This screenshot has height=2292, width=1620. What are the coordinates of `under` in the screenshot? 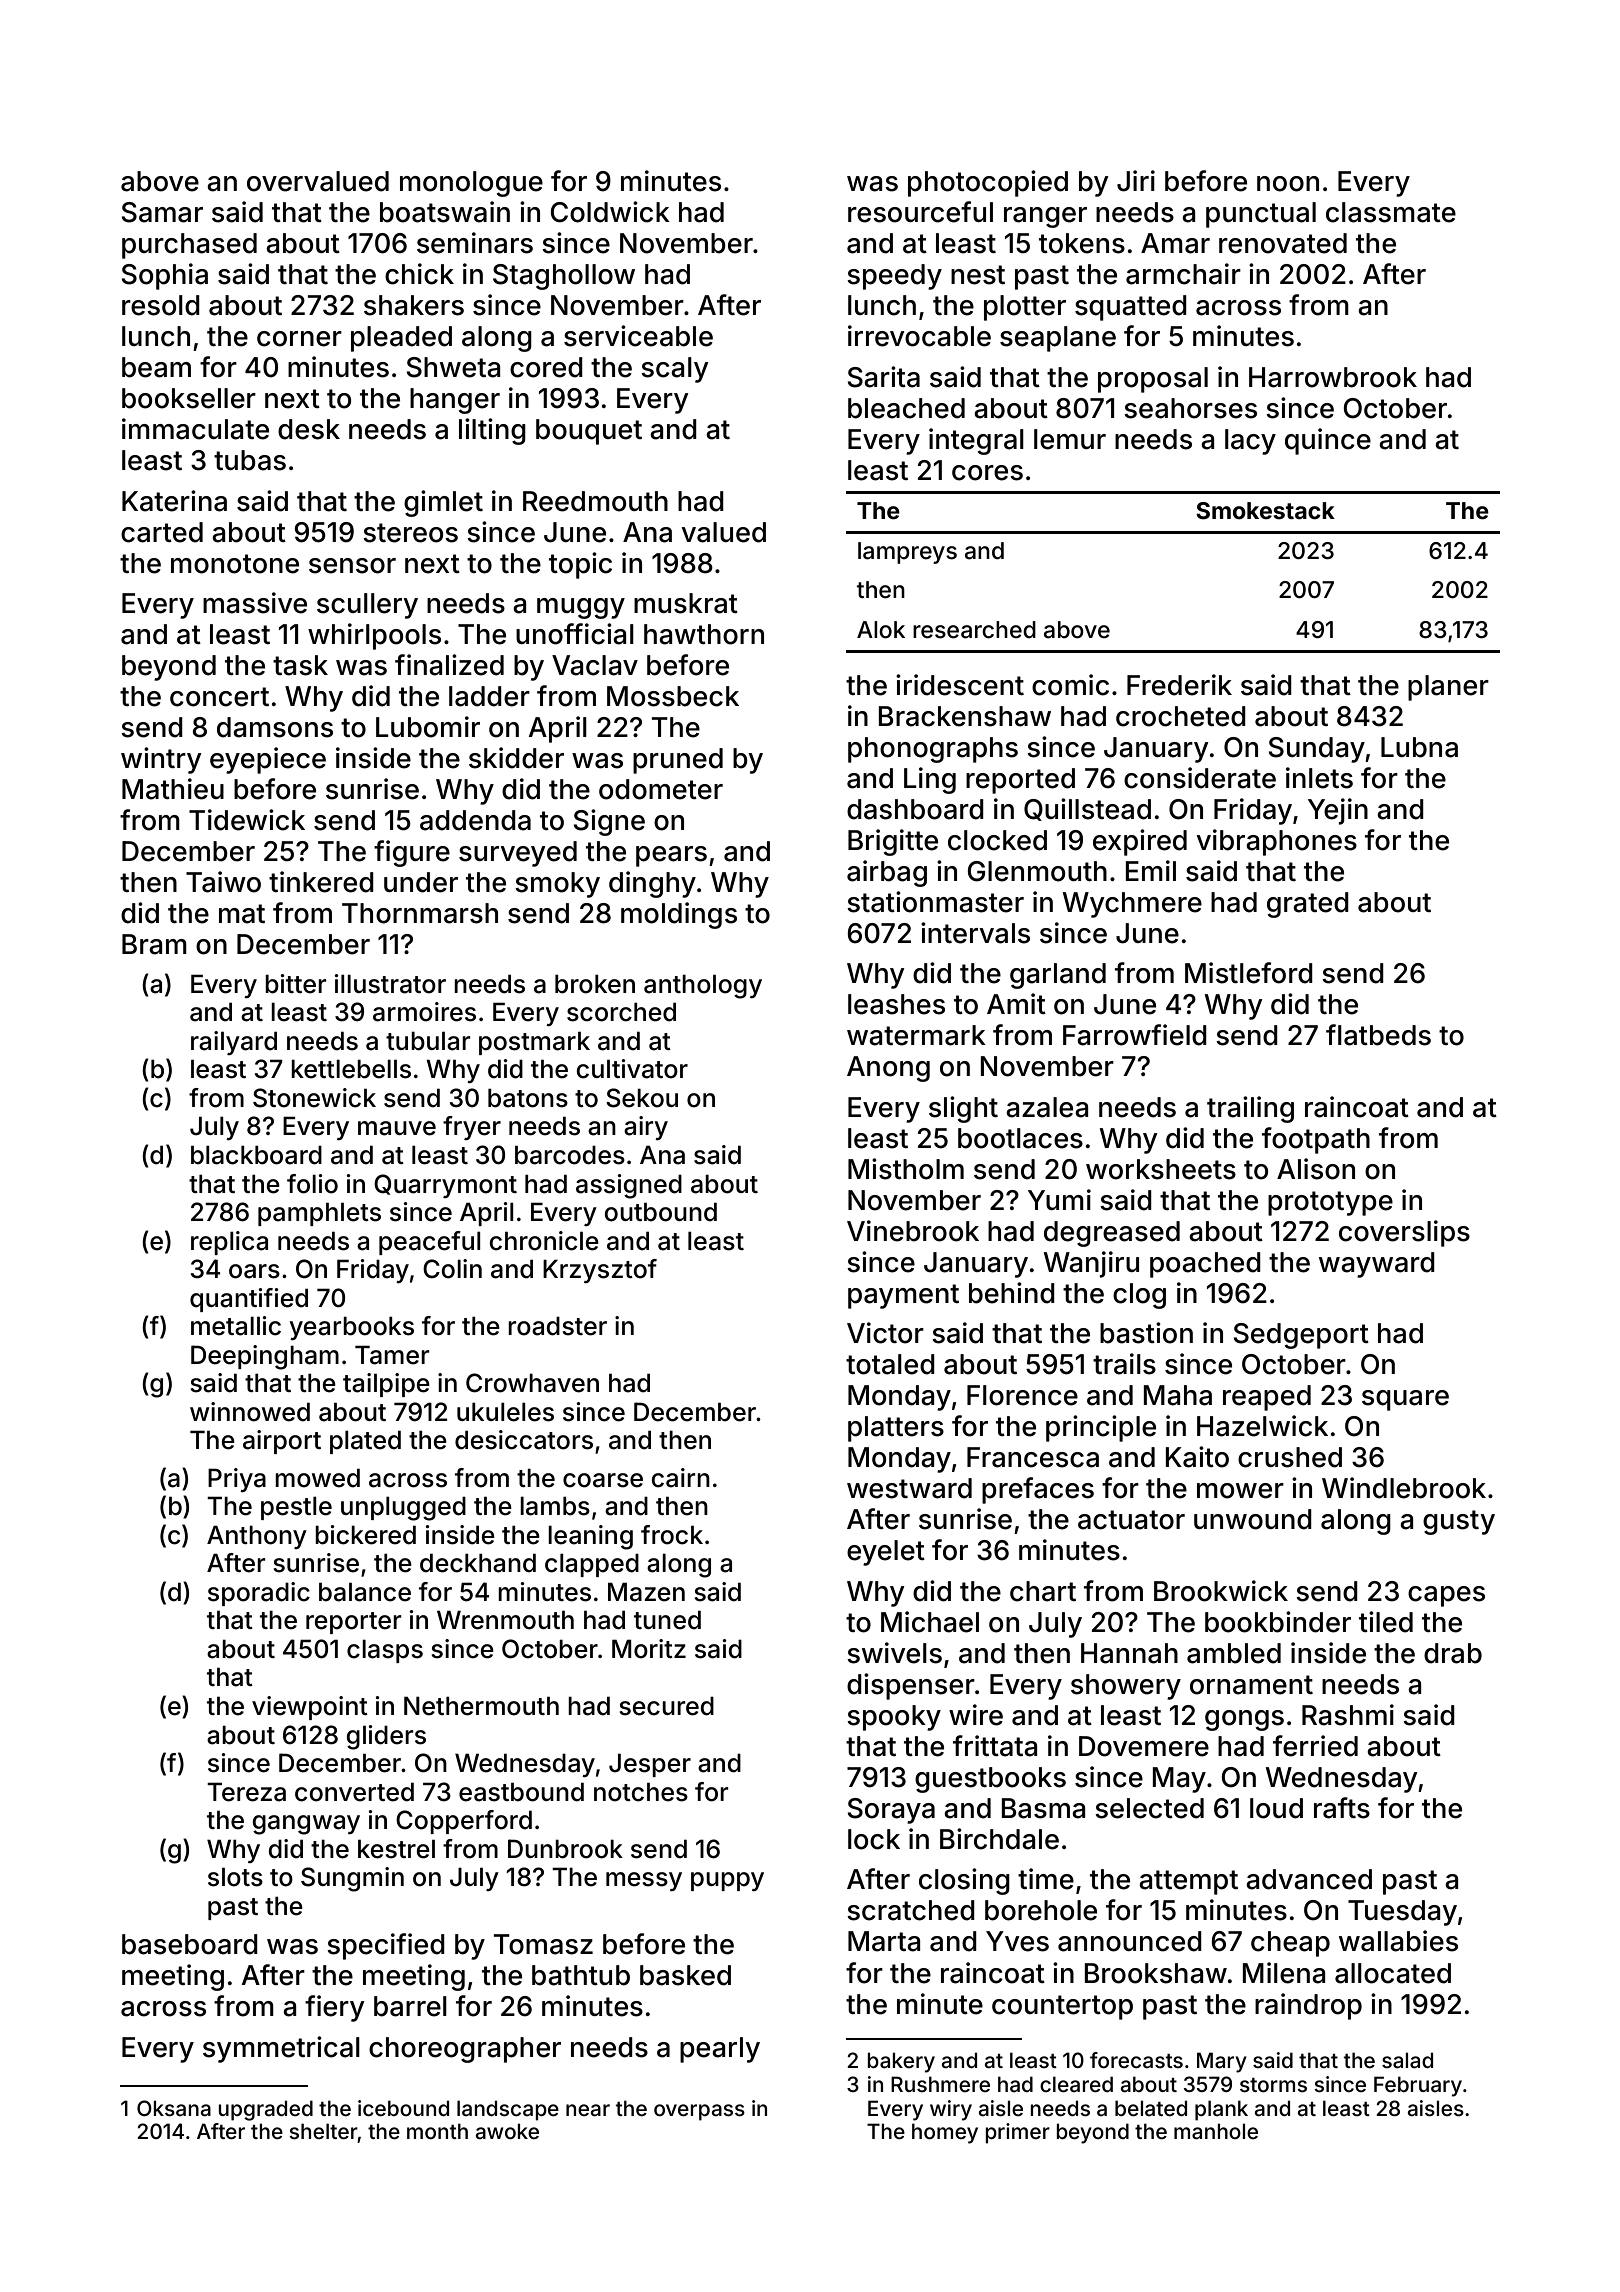 It's located at (421, 882).
